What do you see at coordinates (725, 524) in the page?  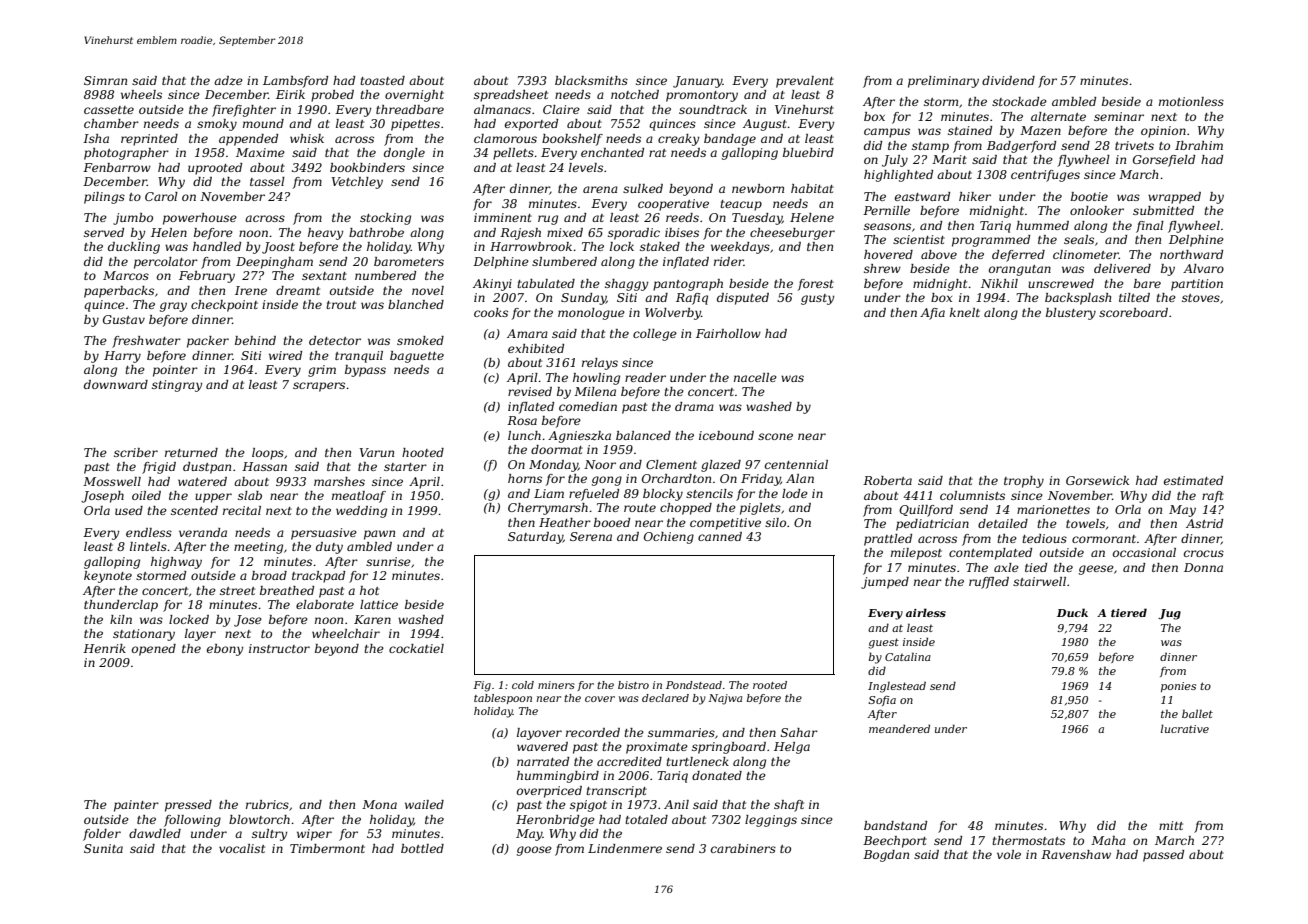 I see `competitive` at bounding box center [725, 524].
